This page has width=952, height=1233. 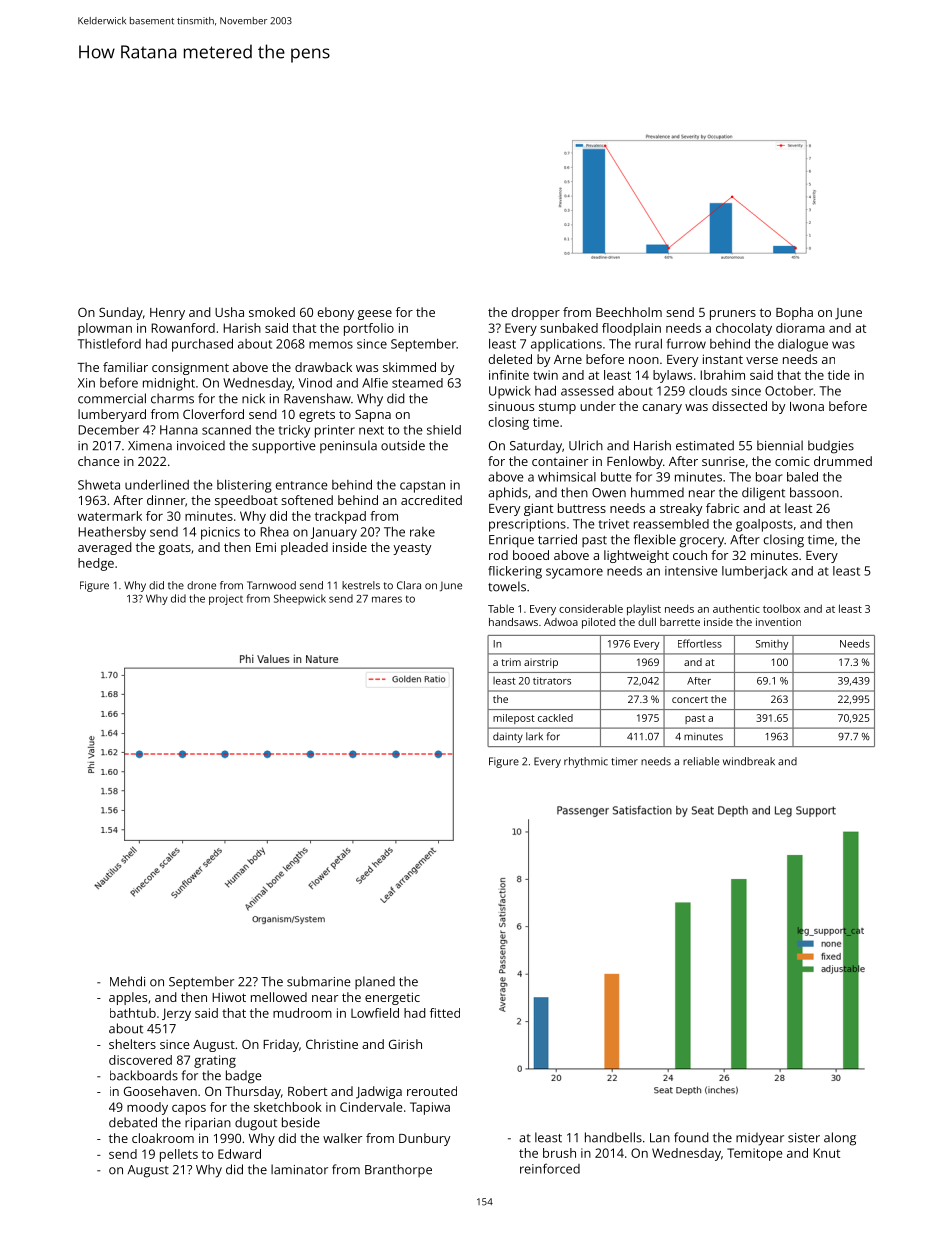 What do you see at coordinates (762, 360) in the page?
I see `verse` at bounding box center [762, 360].
